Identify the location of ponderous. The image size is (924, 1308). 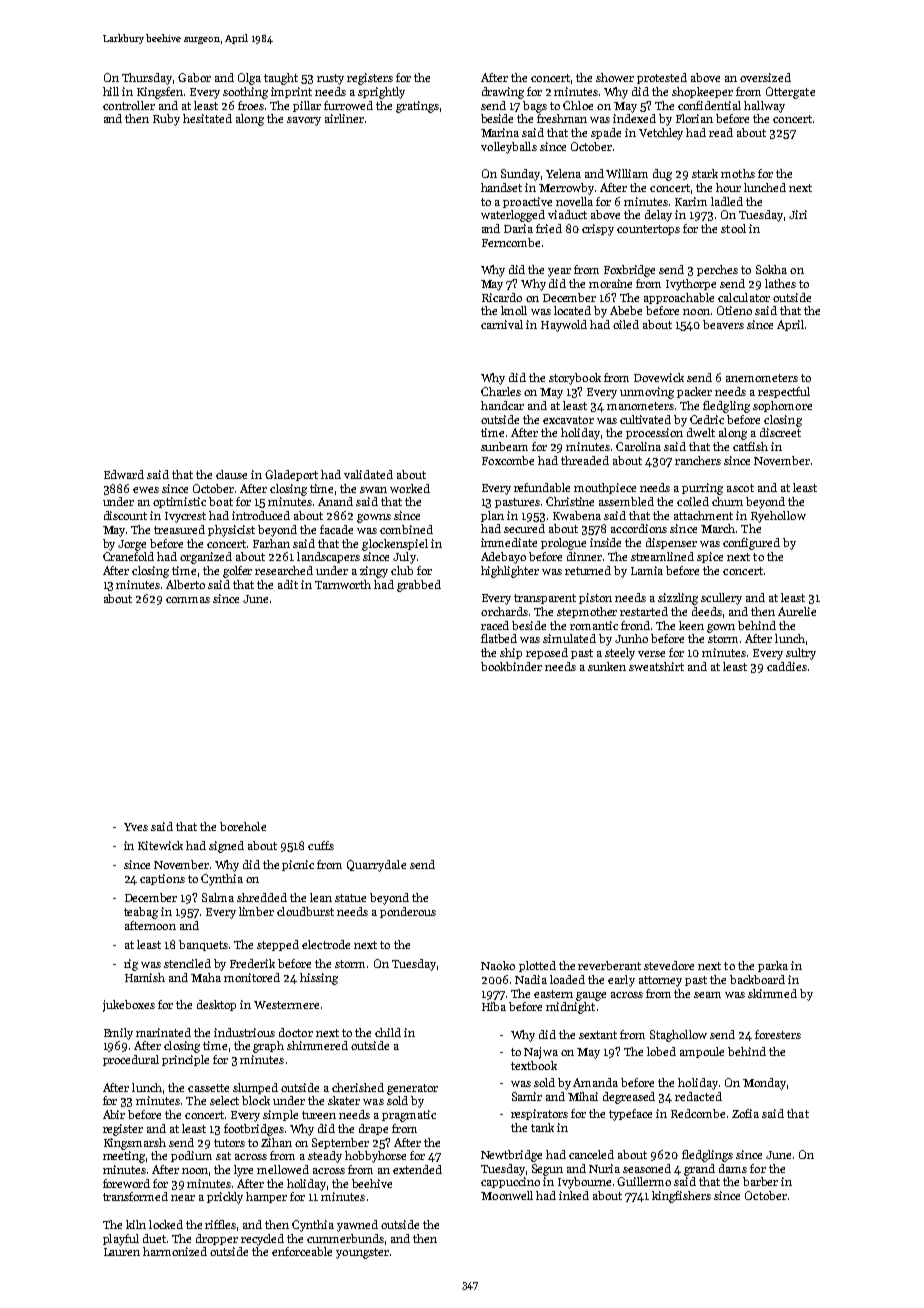
(408, 912).
